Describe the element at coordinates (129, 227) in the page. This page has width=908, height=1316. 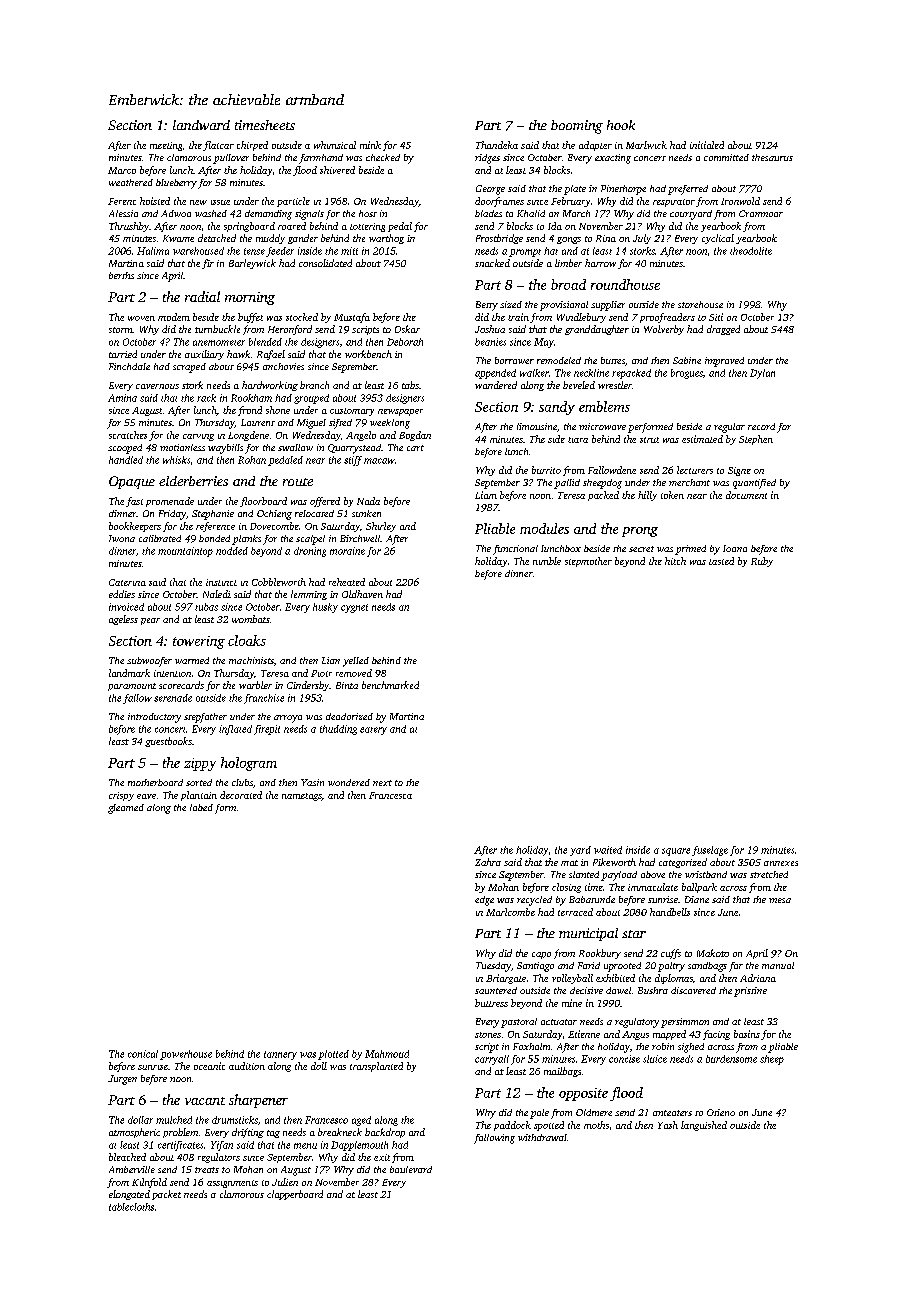
I see `Thrushby` at that location.
